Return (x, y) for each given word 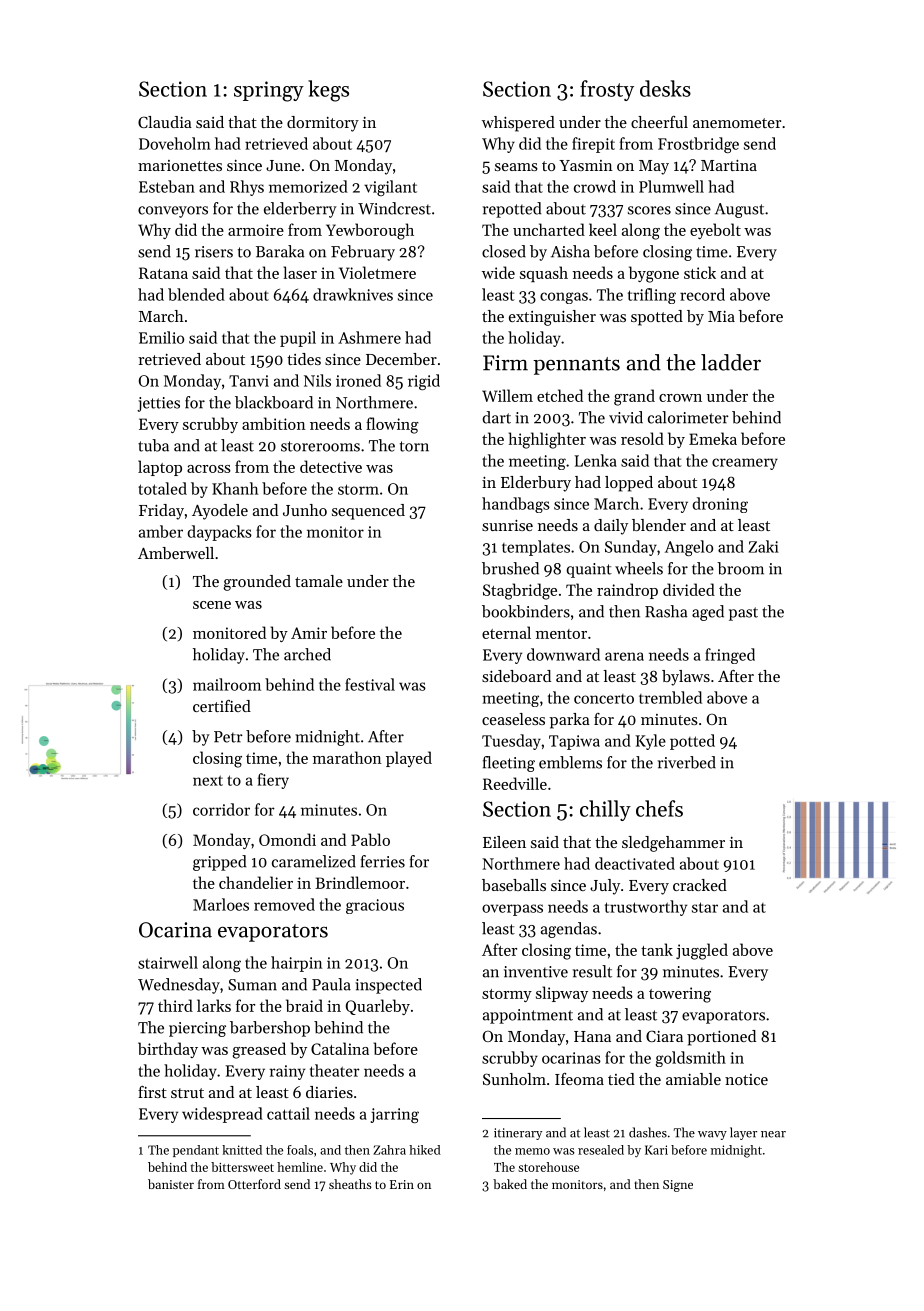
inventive (536, 972)
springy (269, 91)
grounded (257, 583)
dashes (648, 1132)
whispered (518, 124)
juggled (702, 951)
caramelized (314, 861)
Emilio (161, 337)
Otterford (254, 1184)
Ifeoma (579, 1079)
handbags (516, 505)
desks (665, 88)
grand (634, 397)
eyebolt (715, 231)
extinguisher (552, 318)
